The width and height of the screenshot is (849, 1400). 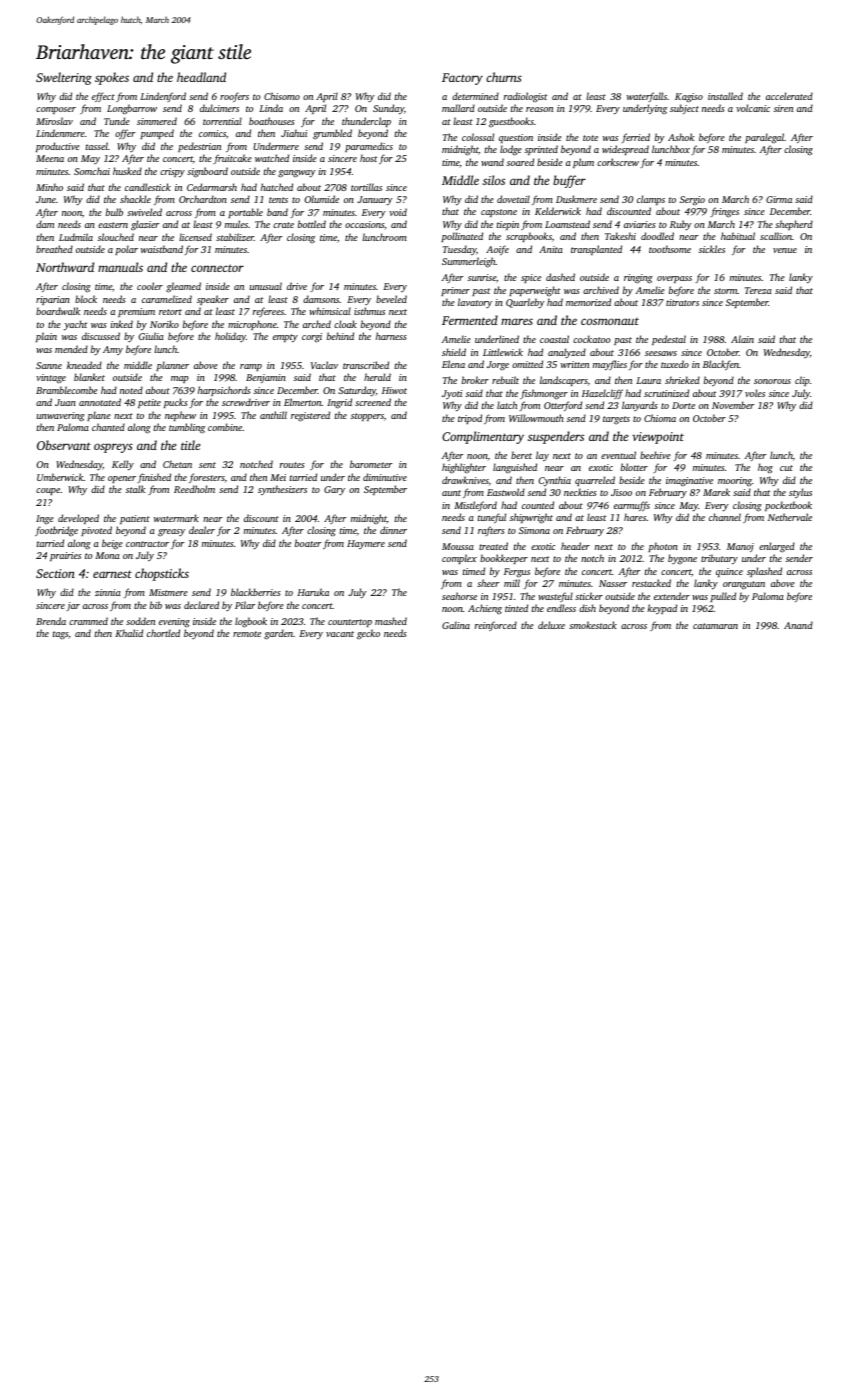 What do you see at coordinates (712, 249) in the screenshot?
I see `sickles` at bounding box center [712, 249].
